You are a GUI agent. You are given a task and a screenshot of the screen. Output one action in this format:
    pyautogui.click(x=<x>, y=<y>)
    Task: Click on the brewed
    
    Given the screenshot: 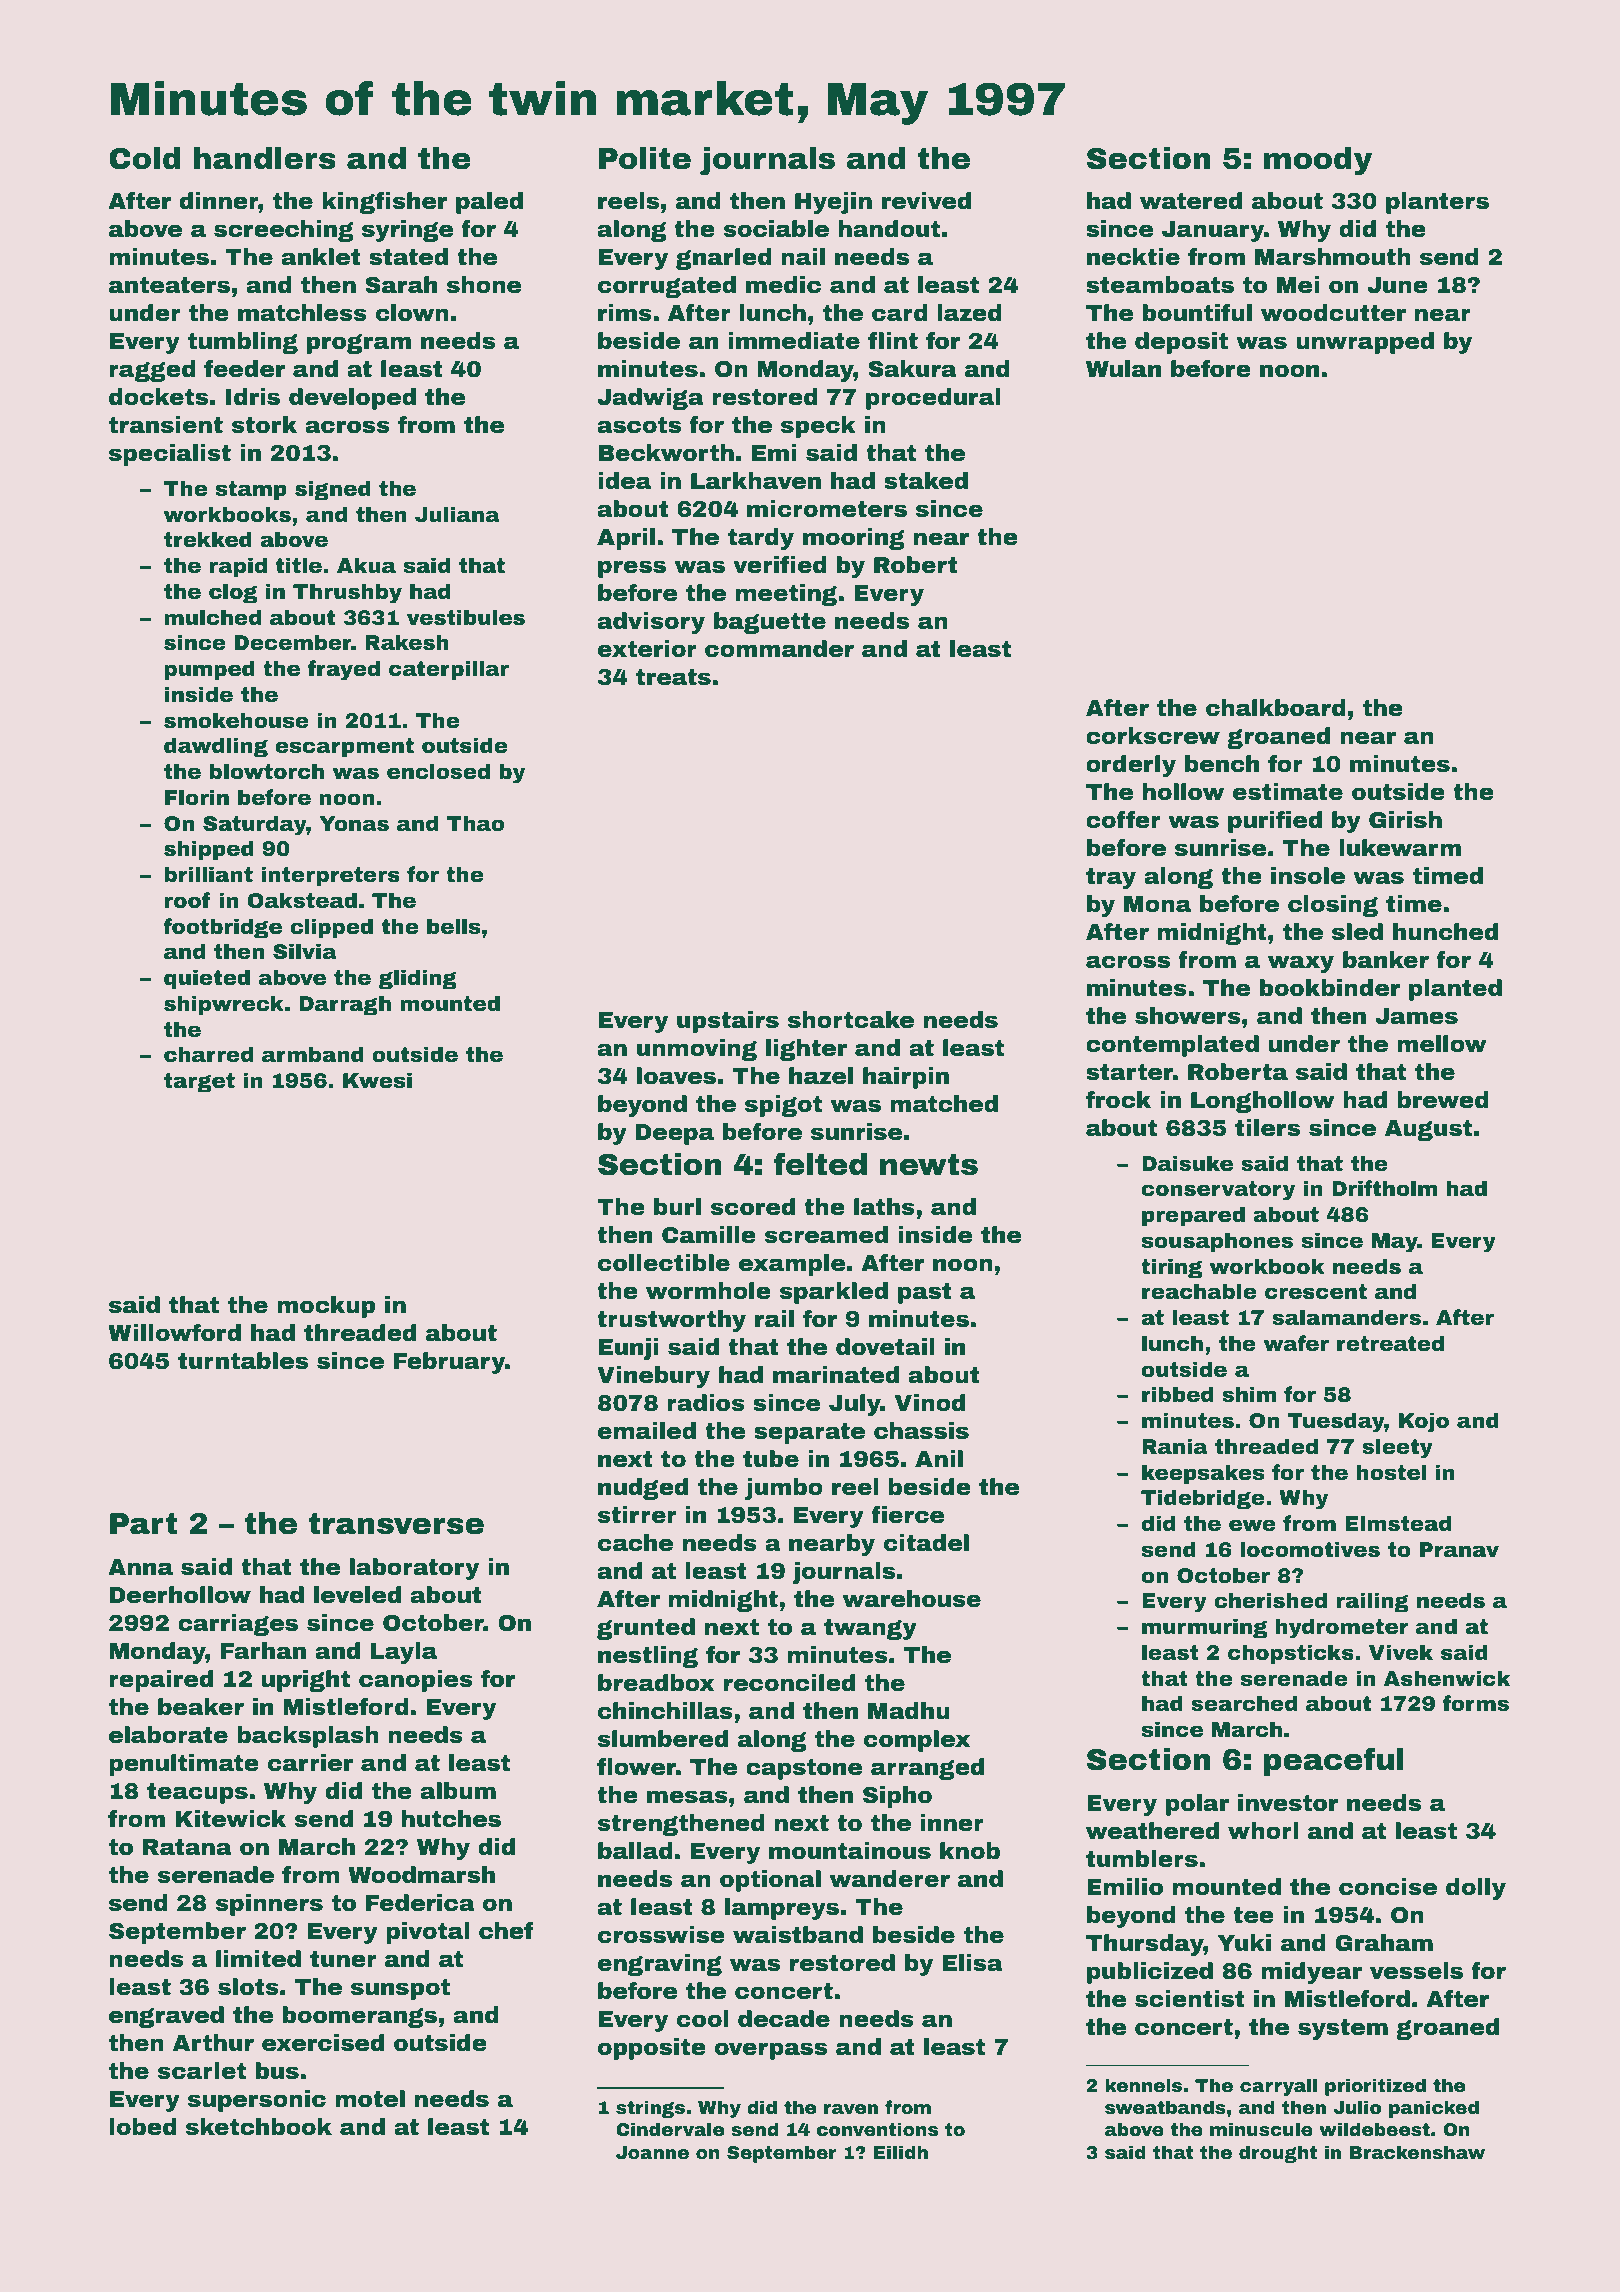 What is the action you would take?
    pyautogui.click(x=1443, y=1100)
